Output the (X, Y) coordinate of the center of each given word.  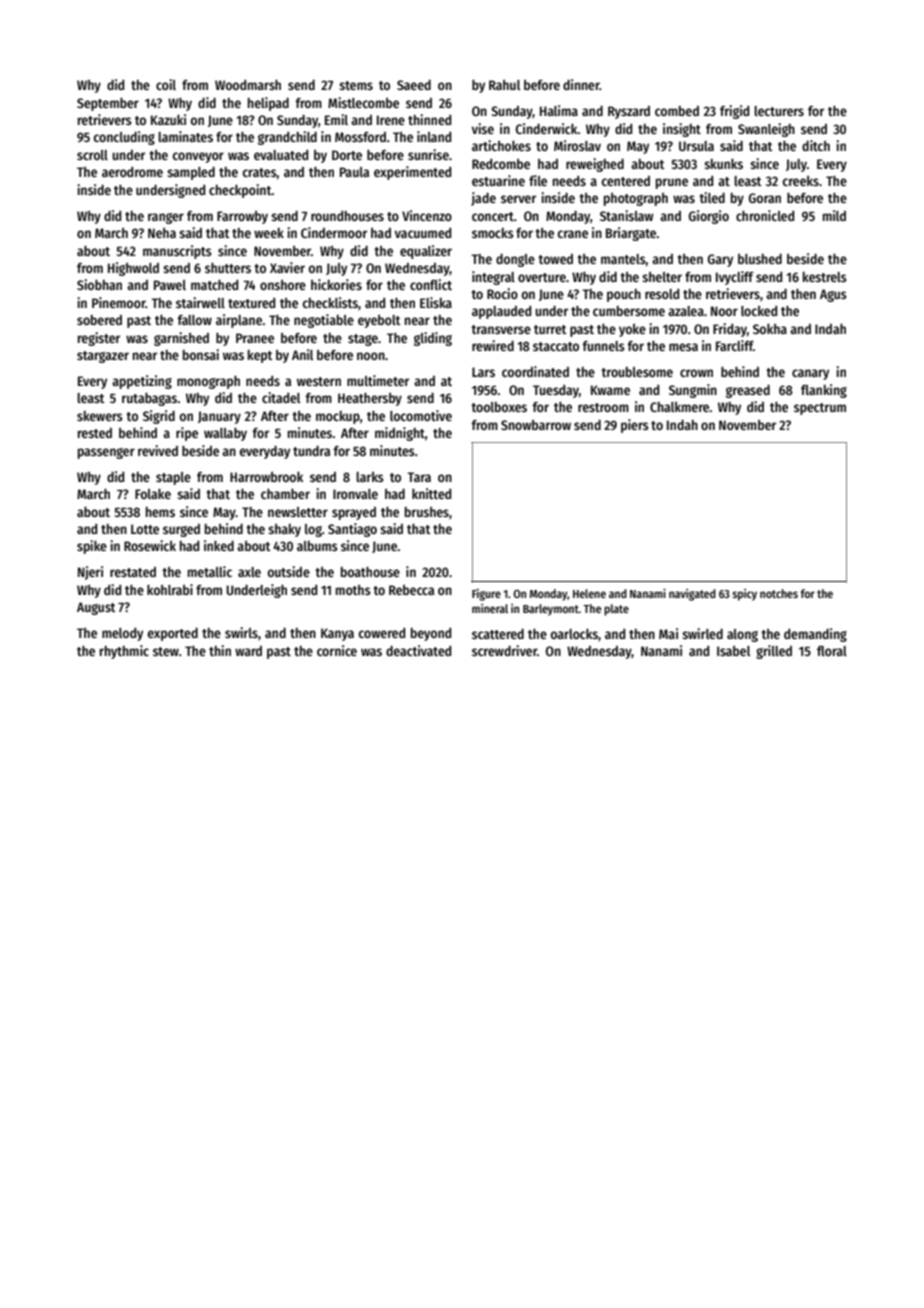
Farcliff (734, 345)
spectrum (820, 409)
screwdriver (504, 650)
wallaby (225, 434)
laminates (185, 136)
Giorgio (709, 217)
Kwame (610, 390)
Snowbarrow (536, 425)
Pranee (255, 338)
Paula (354, 172)
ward (248, 651)
